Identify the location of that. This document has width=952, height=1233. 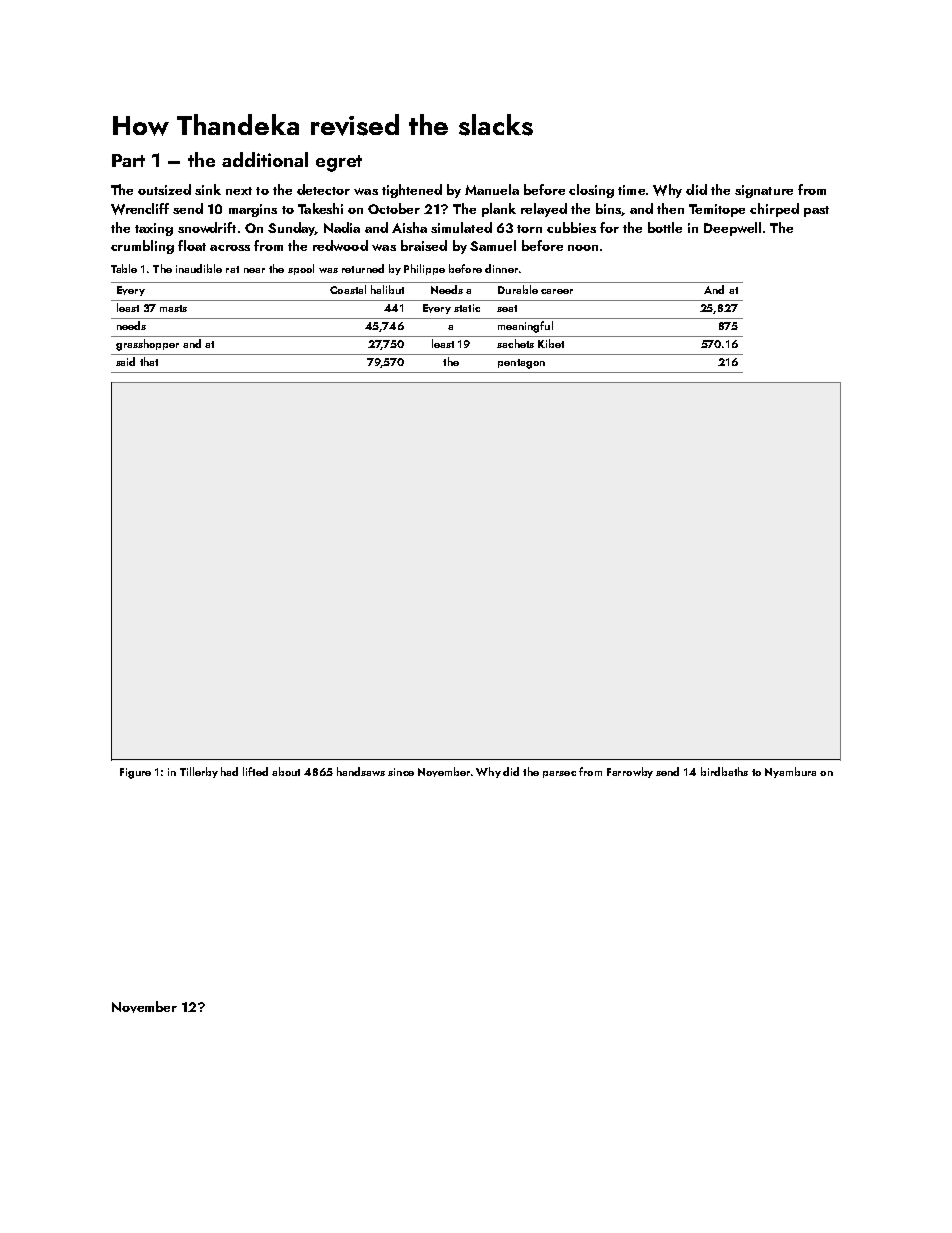
(149, 361).
